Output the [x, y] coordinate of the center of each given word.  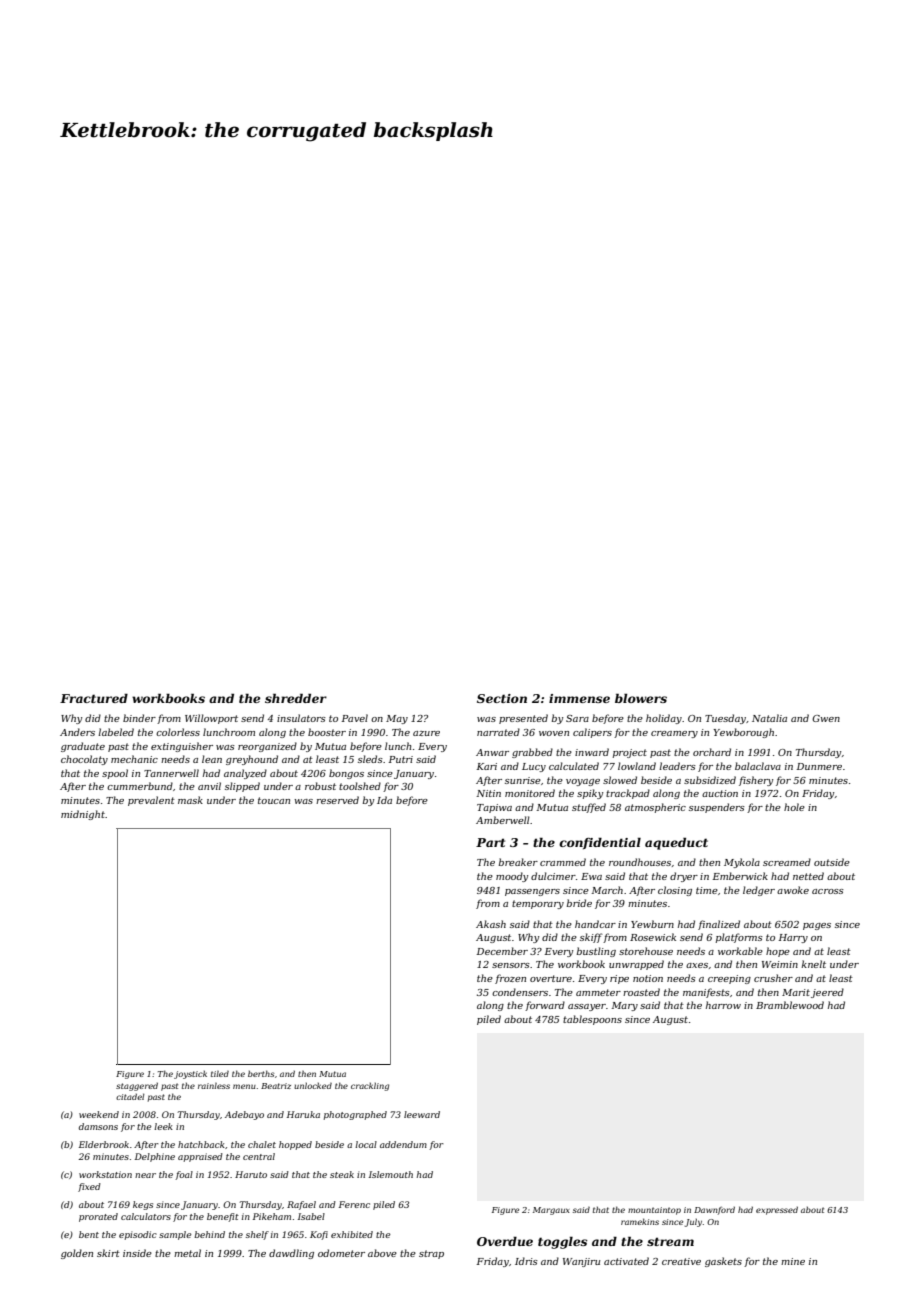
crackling [370, 1086]
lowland [637, 766]
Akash [491, 924]
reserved [337, 800]
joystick [190, 1074]
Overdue [505, 1241]
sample [175, 1235]
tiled [220, 1074]
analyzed [245, 774]
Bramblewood [790, 1005]
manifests [706, 993]
